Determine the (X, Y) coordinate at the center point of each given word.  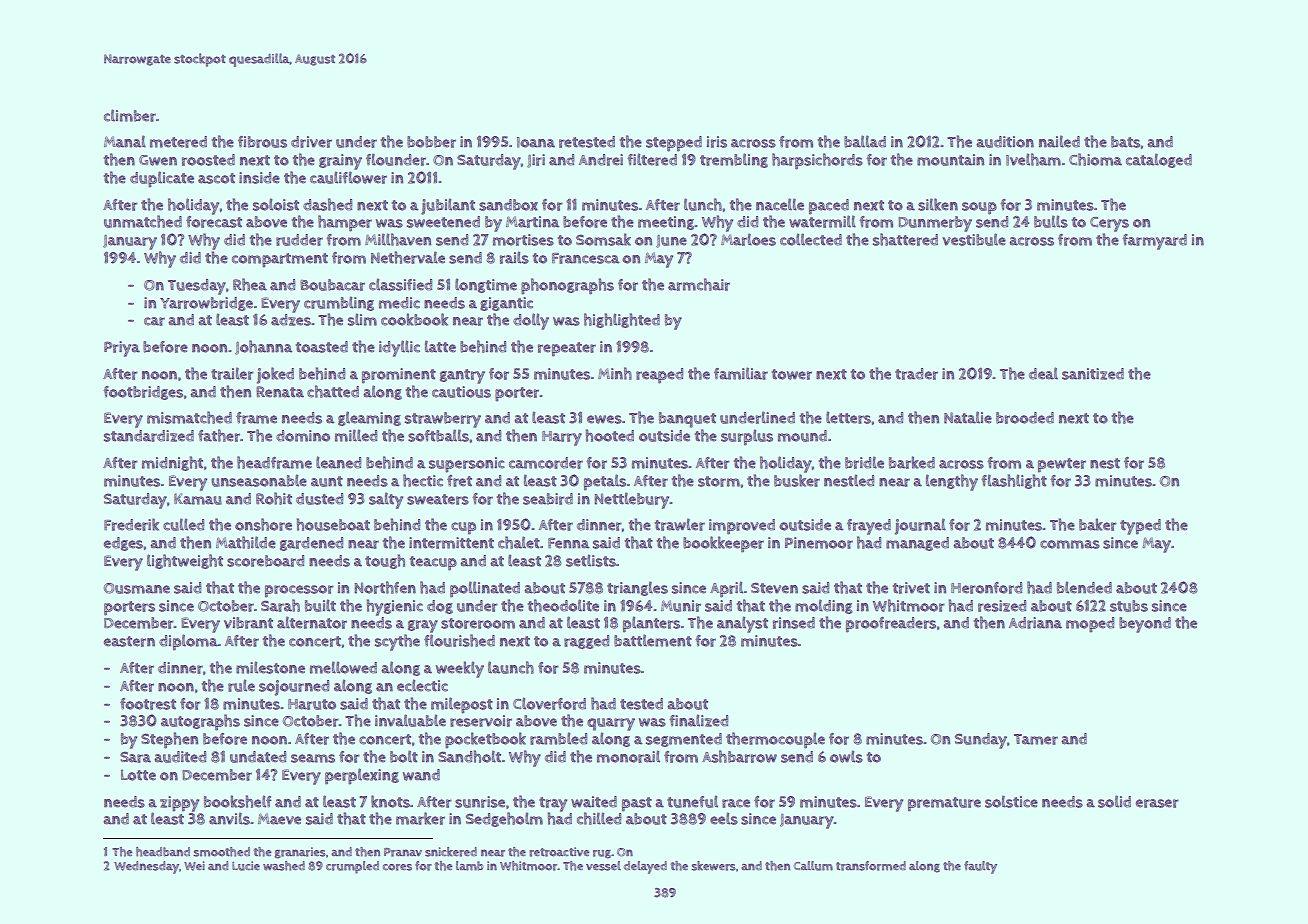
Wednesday (146, 867)
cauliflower (348, 177)
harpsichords (817, 161)
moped (1090, 625)
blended (1084, 587)
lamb (469, 866)
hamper (345, 223)
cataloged (1159, 160)
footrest (148, 704)
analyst (742, 624)
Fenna (568, 543)
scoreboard (265, 561)
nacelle (780, 204)
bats (1125, 142)
